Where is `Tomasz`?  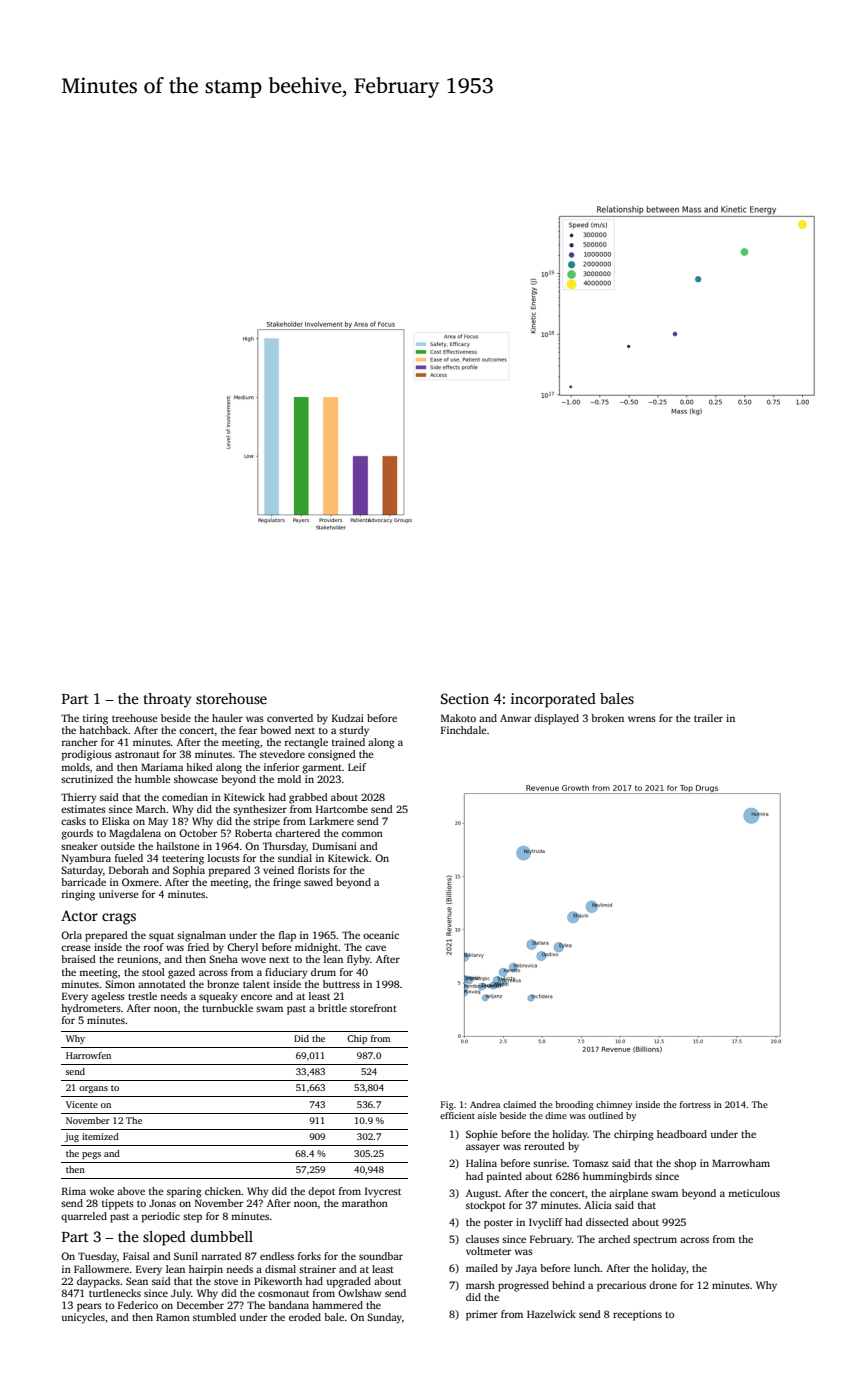
Tomasz is located at coordinates (591, 1163).
